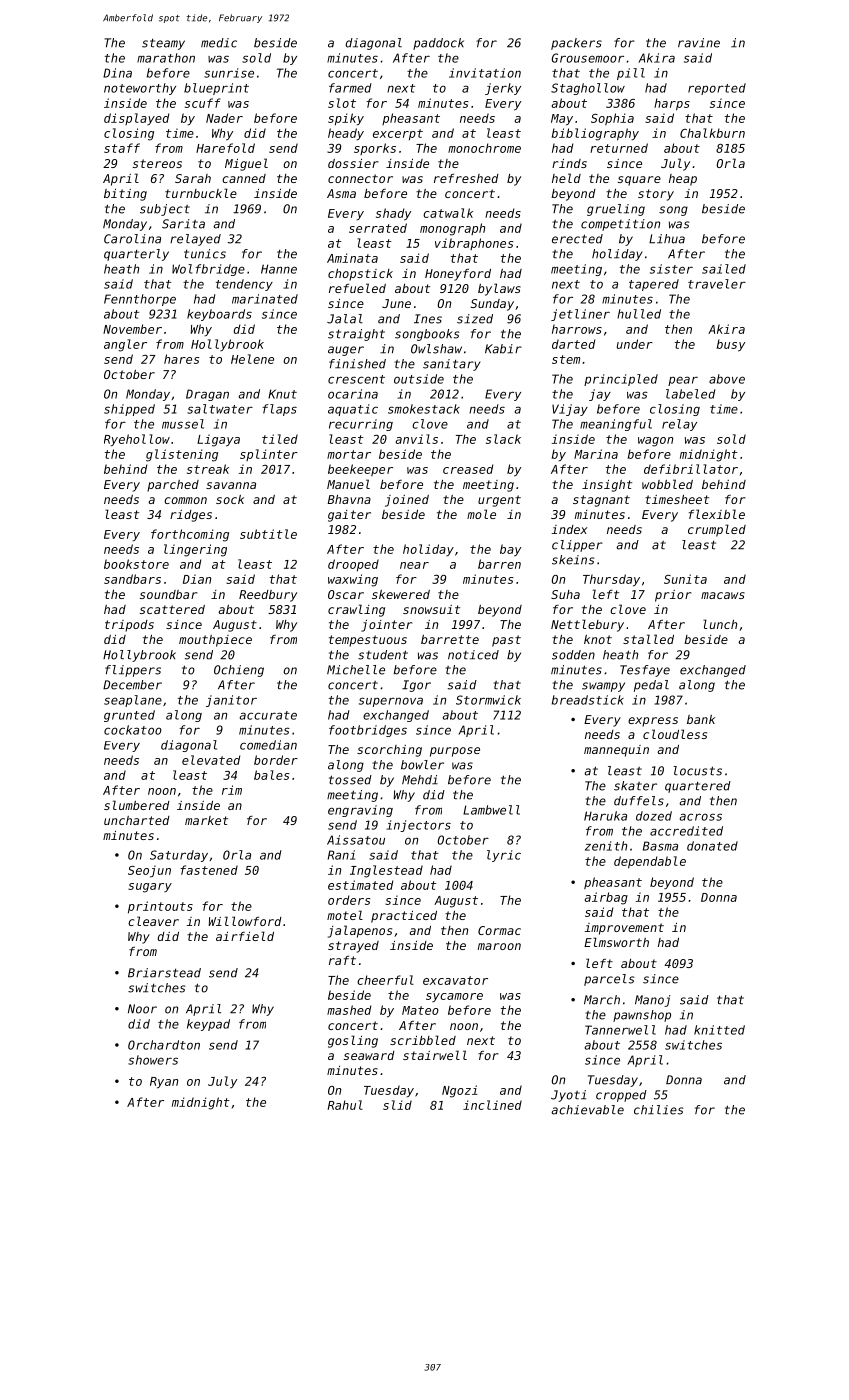 The height and width of the screenshot is (1400, 849). What do you see at coordinates (398, 134) in the screenshot?
I see `excerpt` at bounding box center [398, 134].
